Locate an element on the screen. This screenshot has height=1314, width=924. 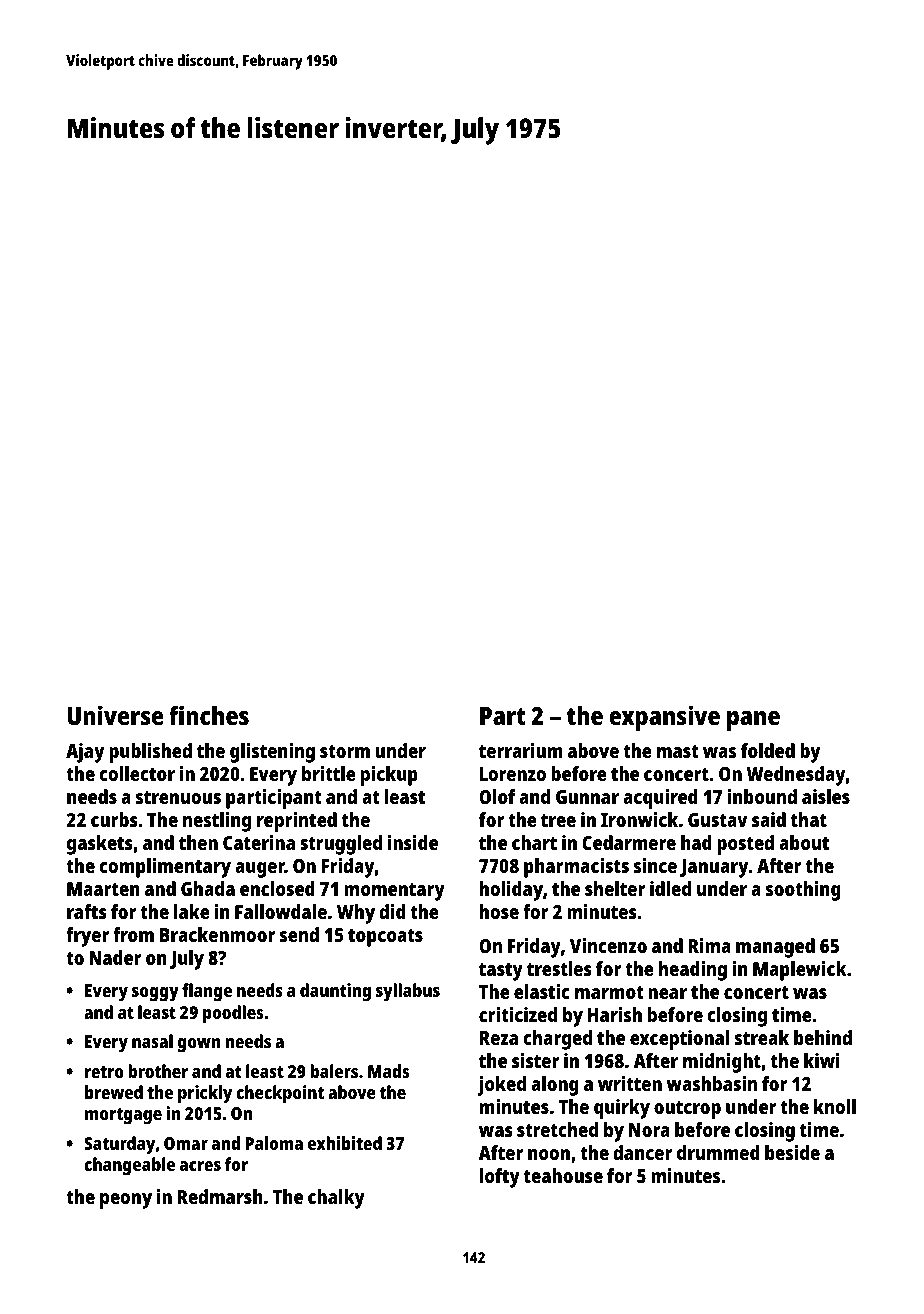
storm is located at coordinates (345, 751).
